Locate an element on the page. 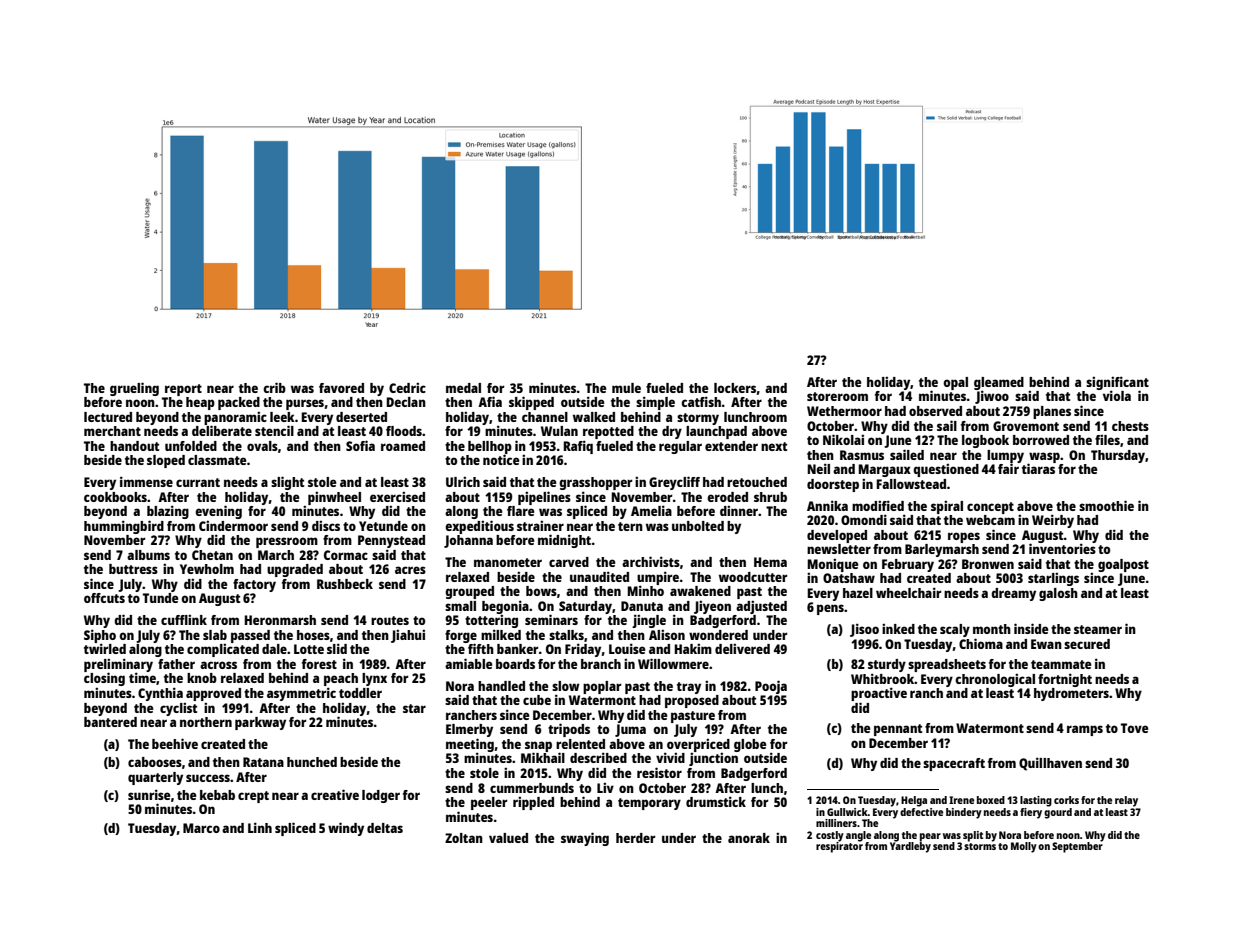 The width and height of the image is (1233, 952). offcuts is located at coordinates (104, 598).
